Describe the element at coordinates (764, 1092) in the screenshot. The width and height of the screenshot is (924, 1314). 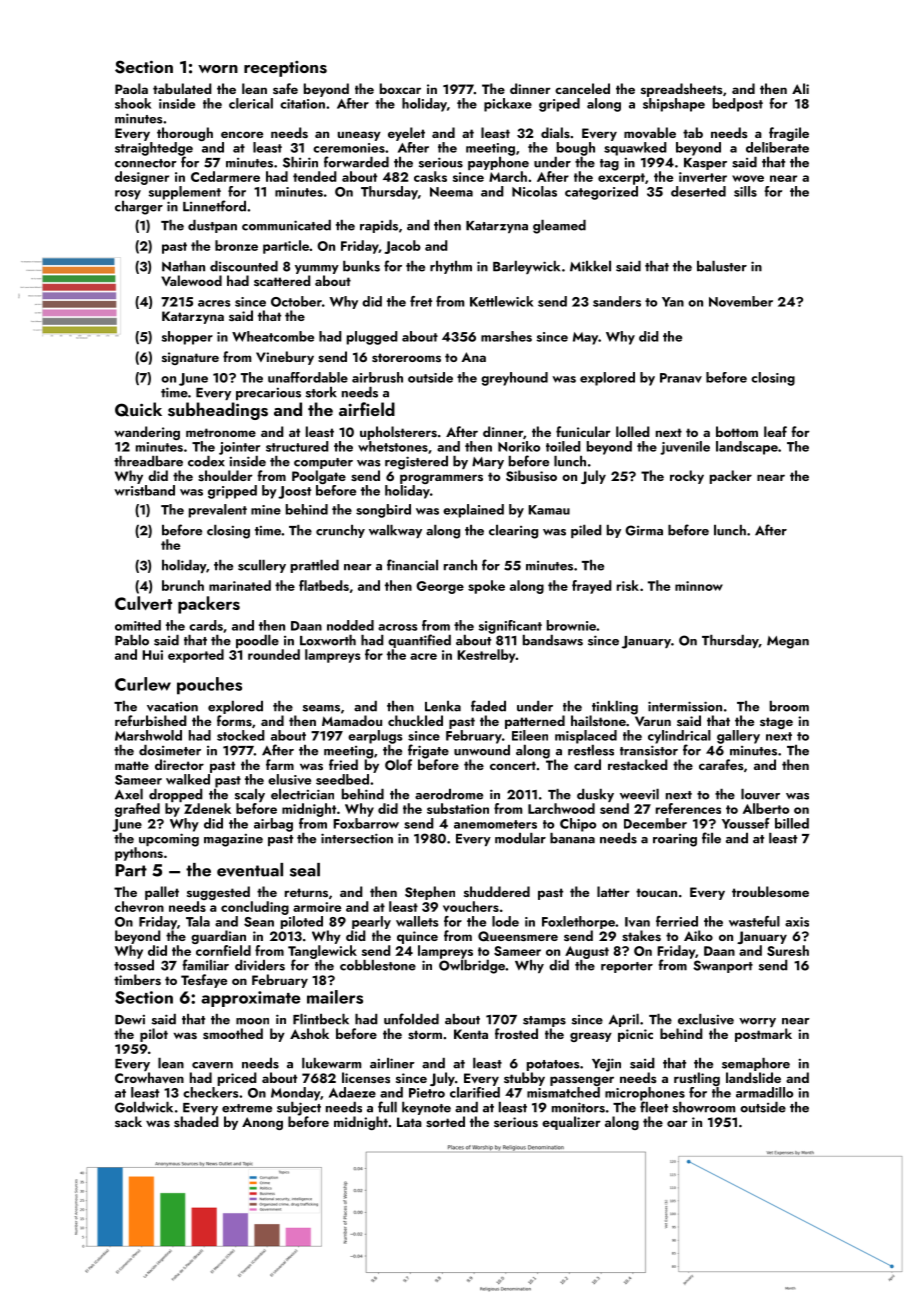
I see `armadillo` at that location.
